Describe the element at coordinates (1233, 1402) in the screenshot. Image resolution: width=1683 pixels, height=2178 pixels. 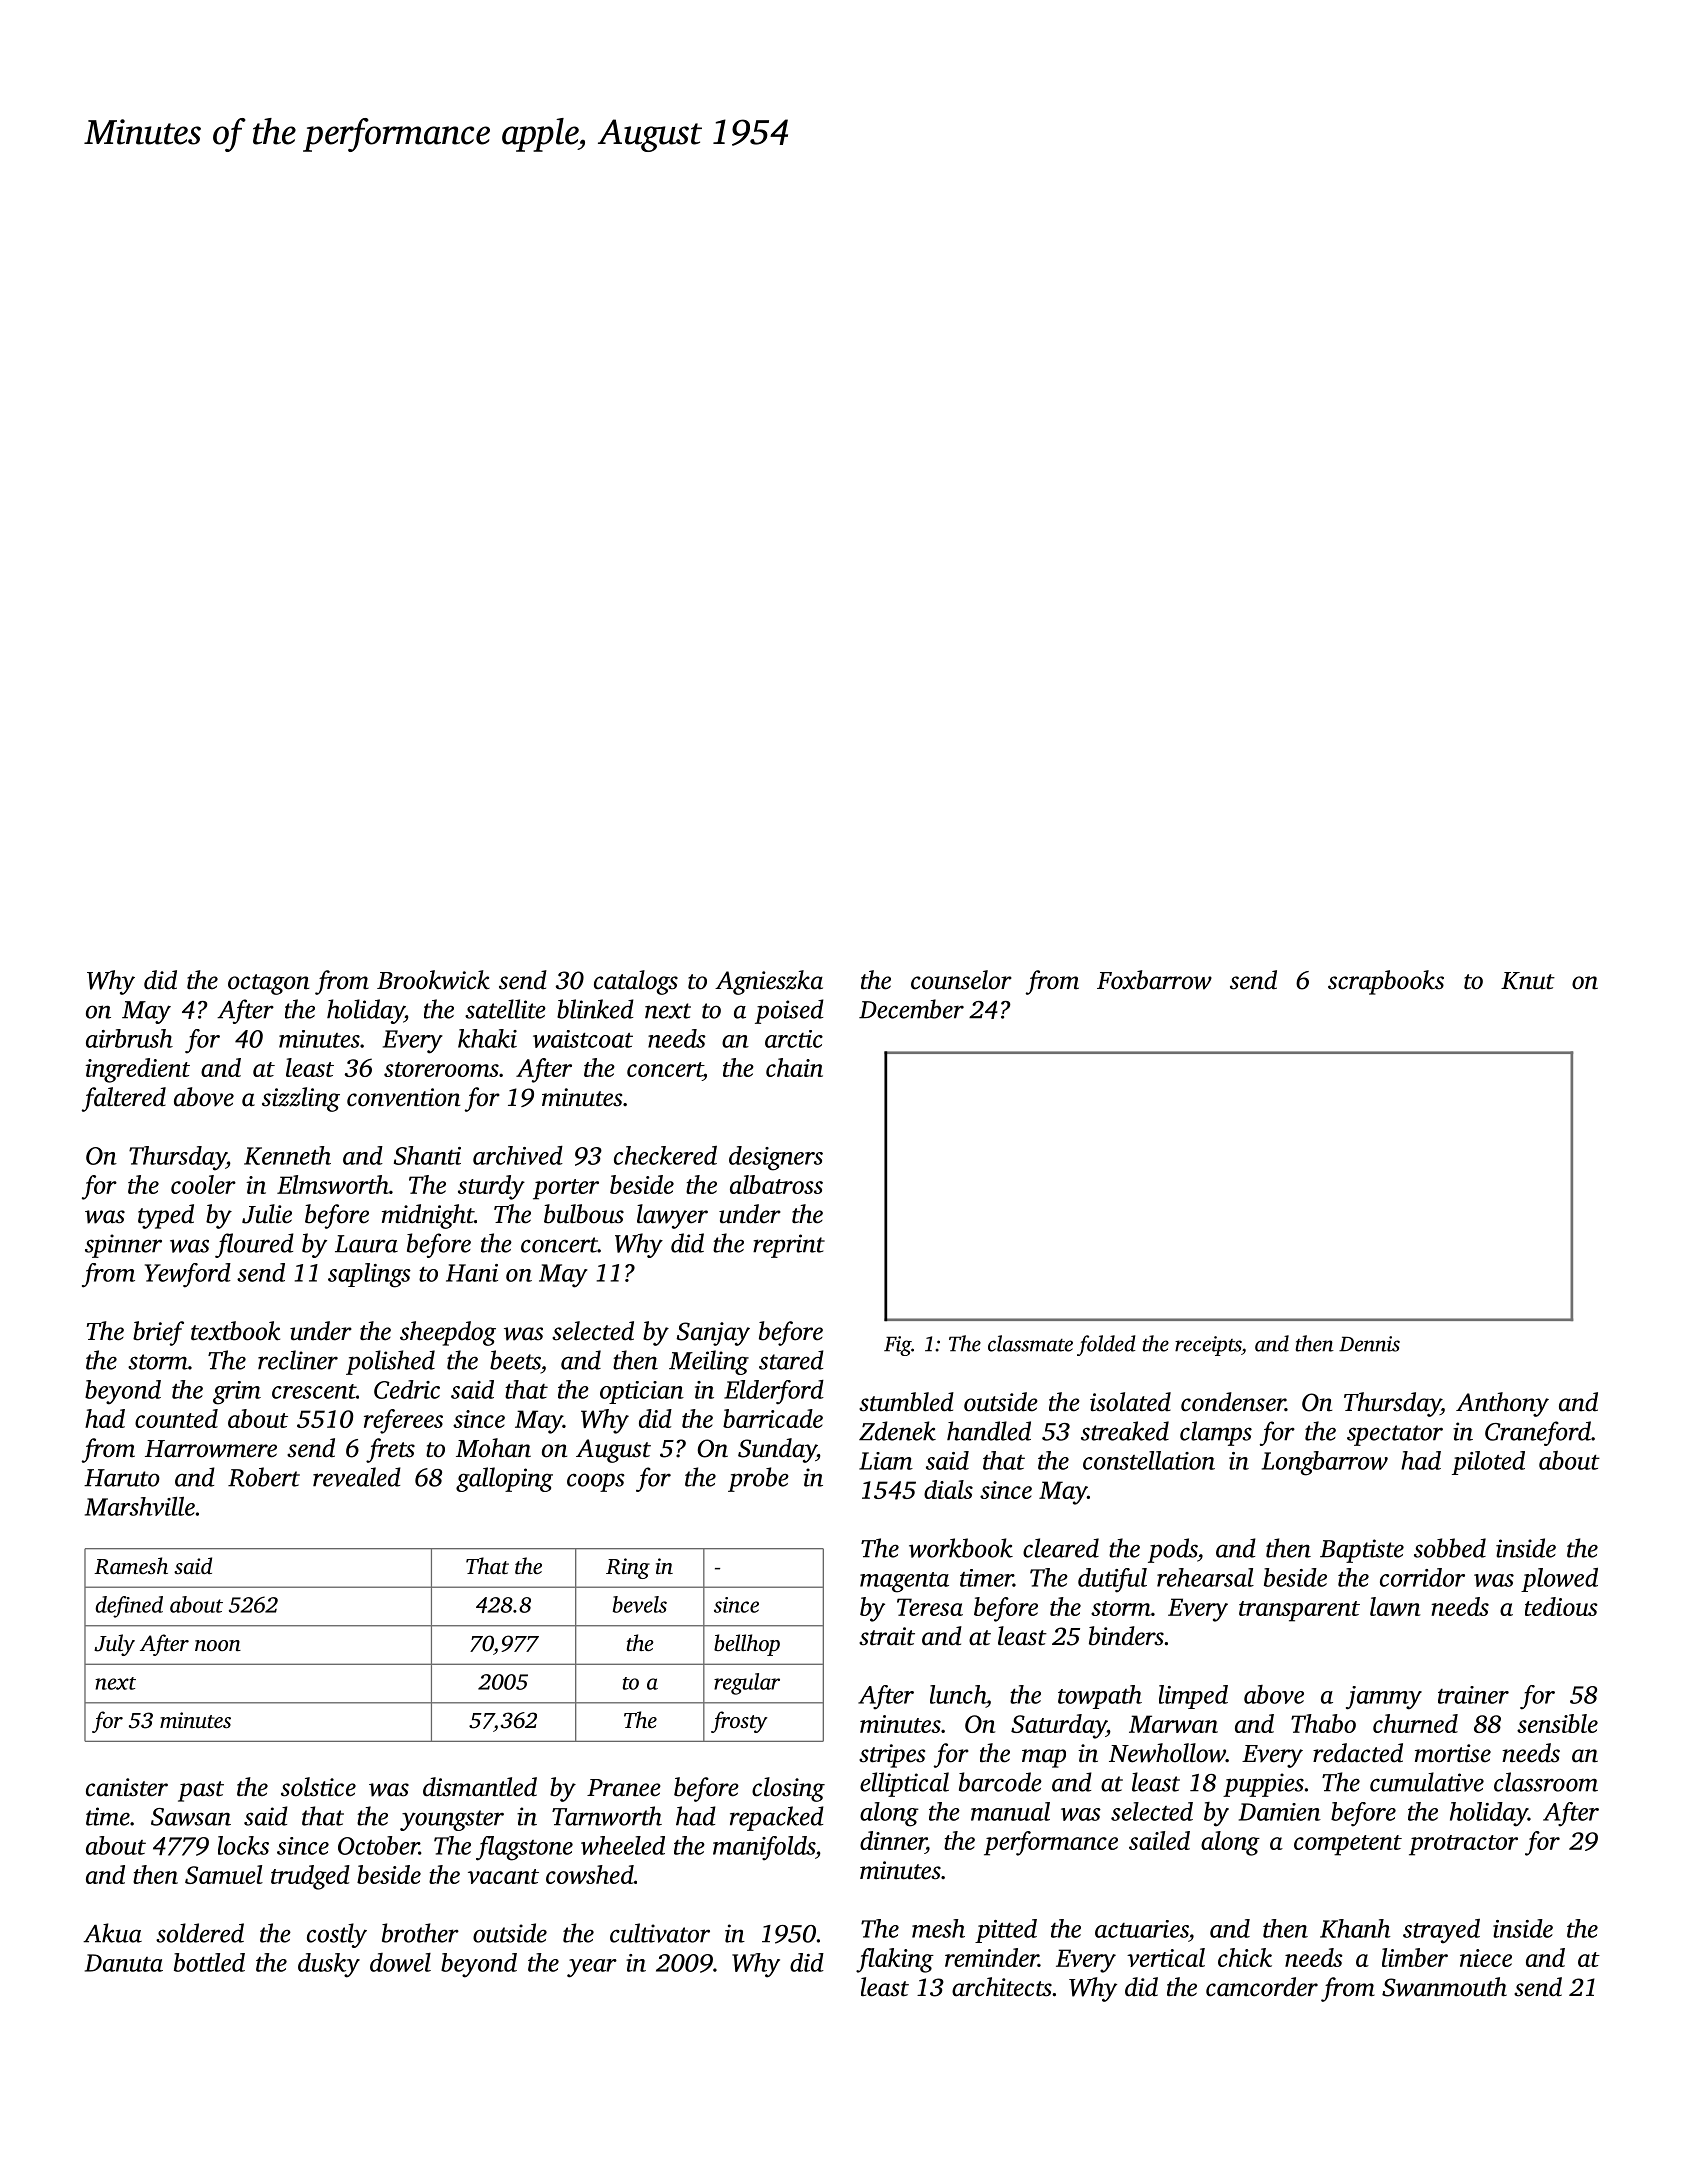
I see `condenser` at that location.
